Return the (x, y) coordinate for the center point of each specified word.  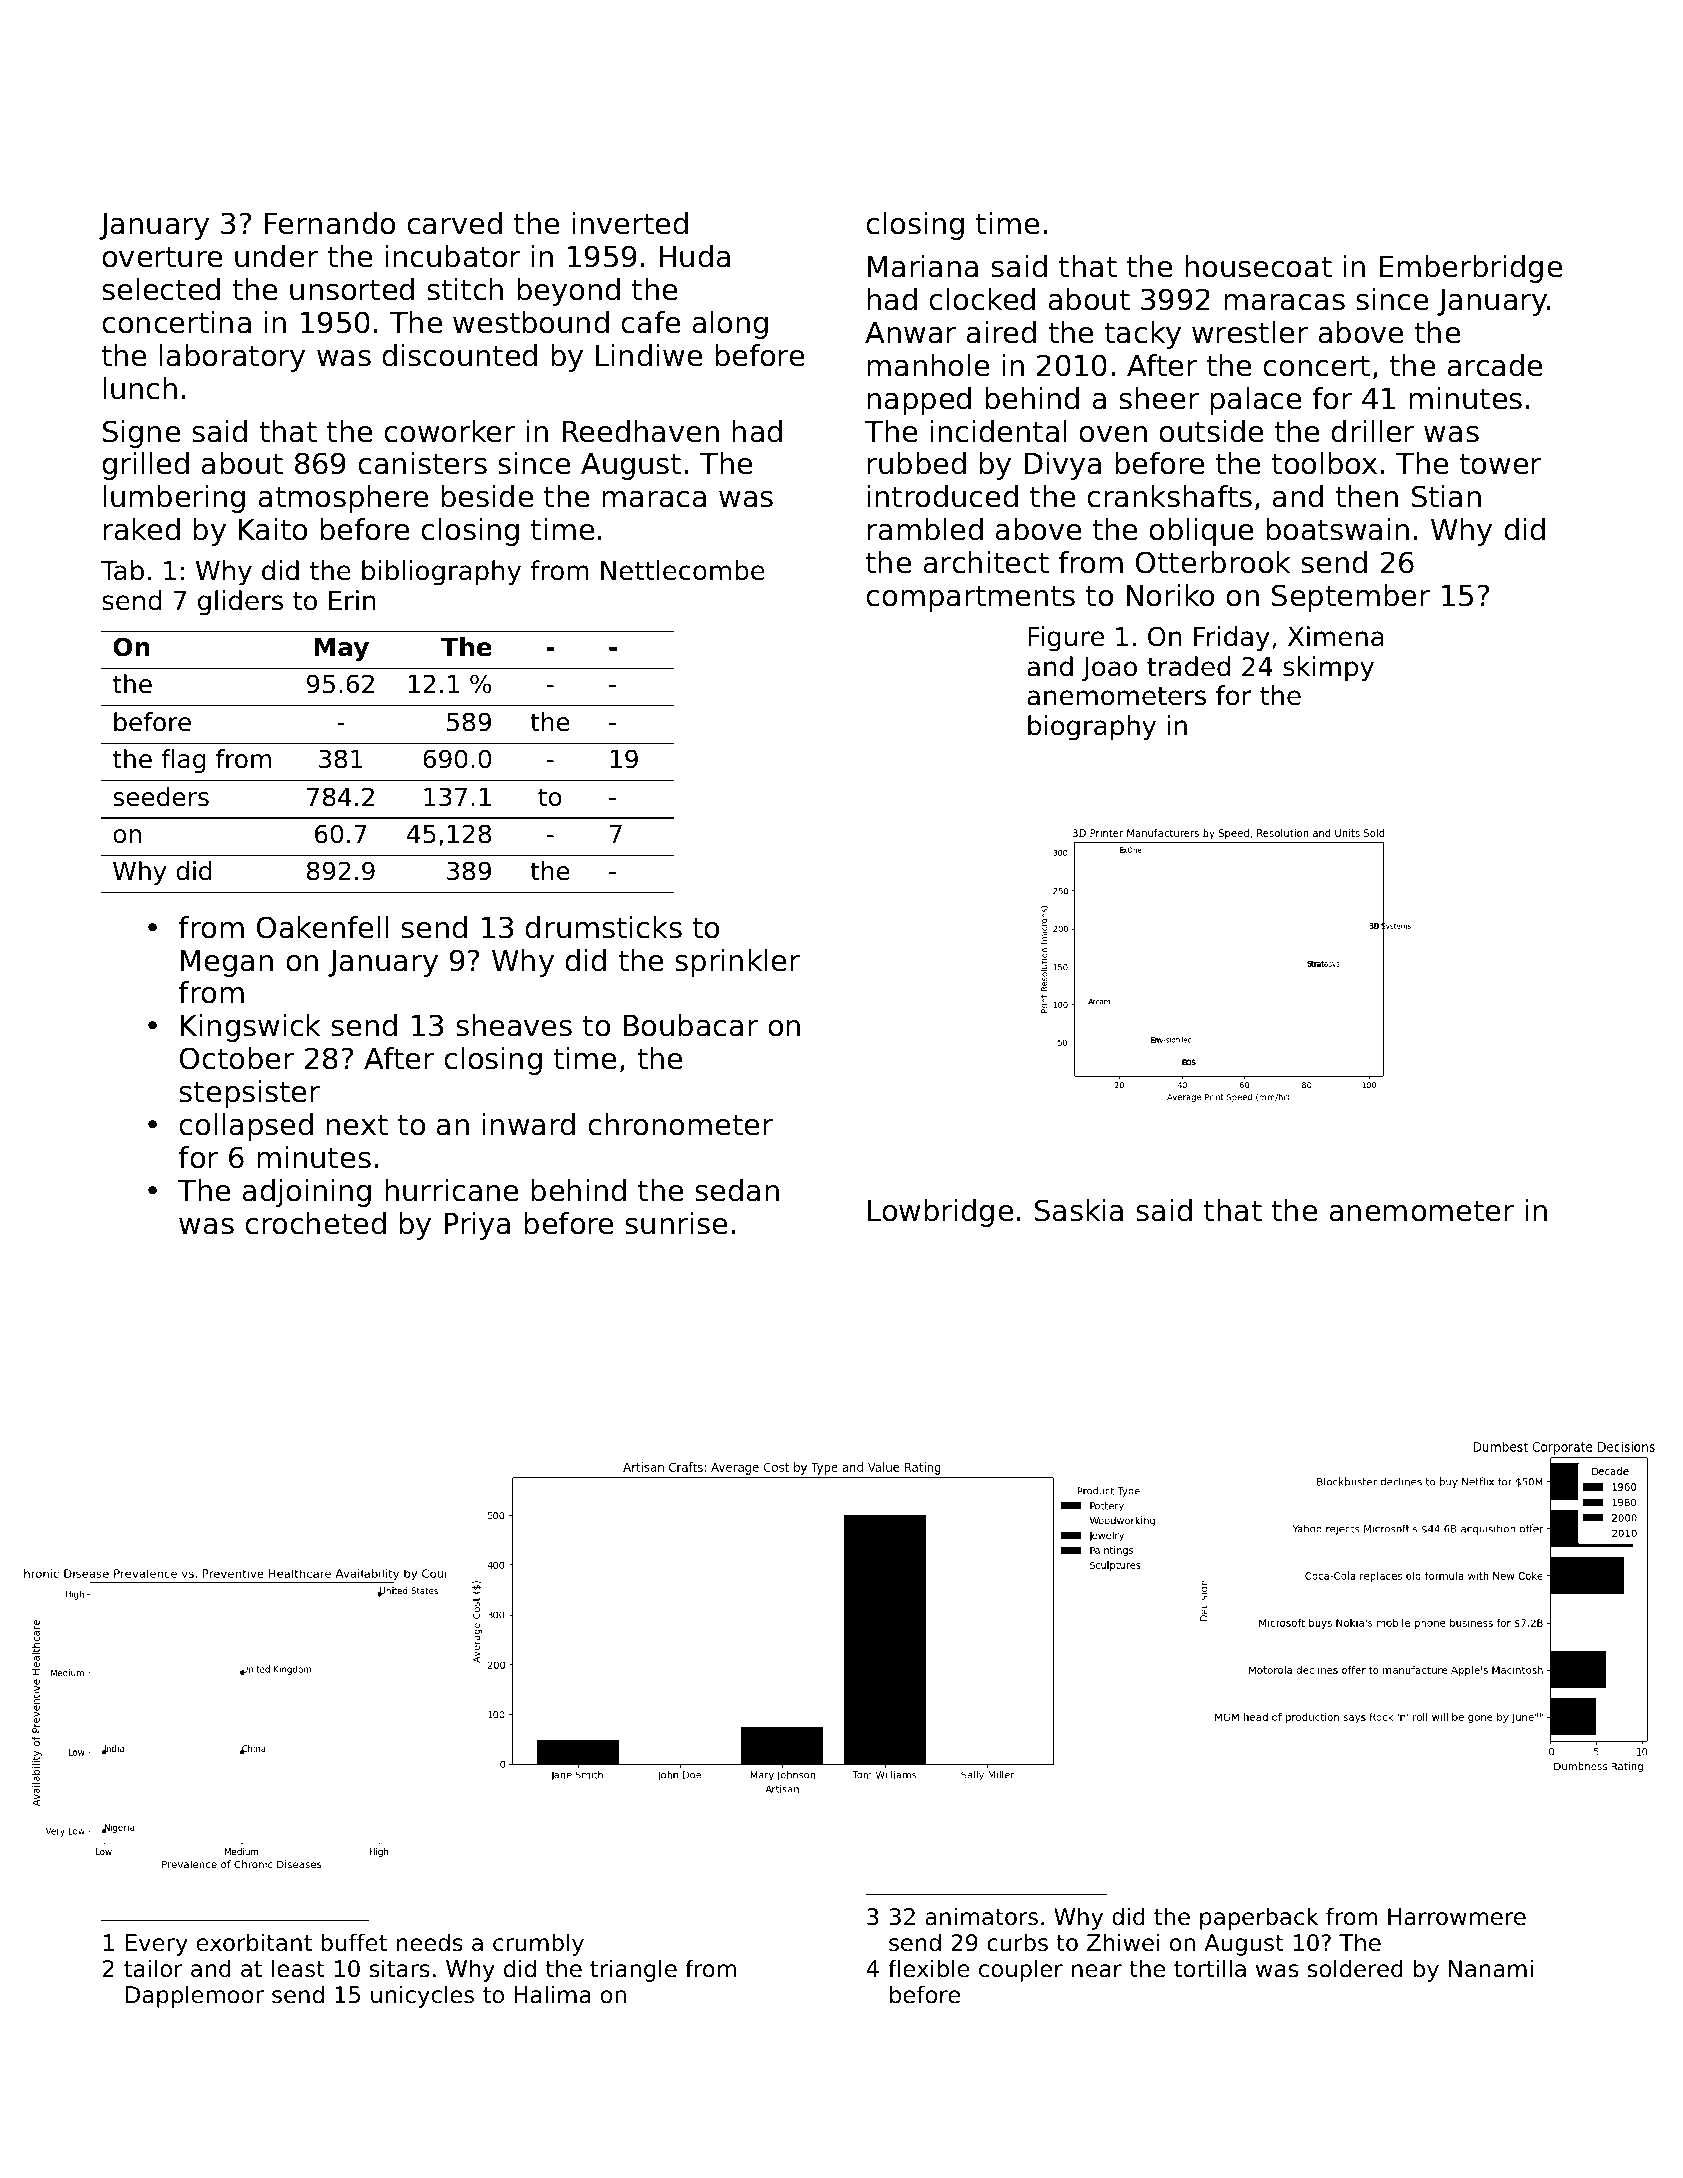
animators (981, 1916)
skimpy (1328, 669)
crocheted (315, 1223)
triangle (633, 1970)
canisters (422, 463)
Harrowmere (1457, 1917)
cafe (650, 322)
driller (1372, 431)
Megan (227, 963)
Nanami (1491, 1968)
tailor (153, 1968)
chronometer (680, 1124)
